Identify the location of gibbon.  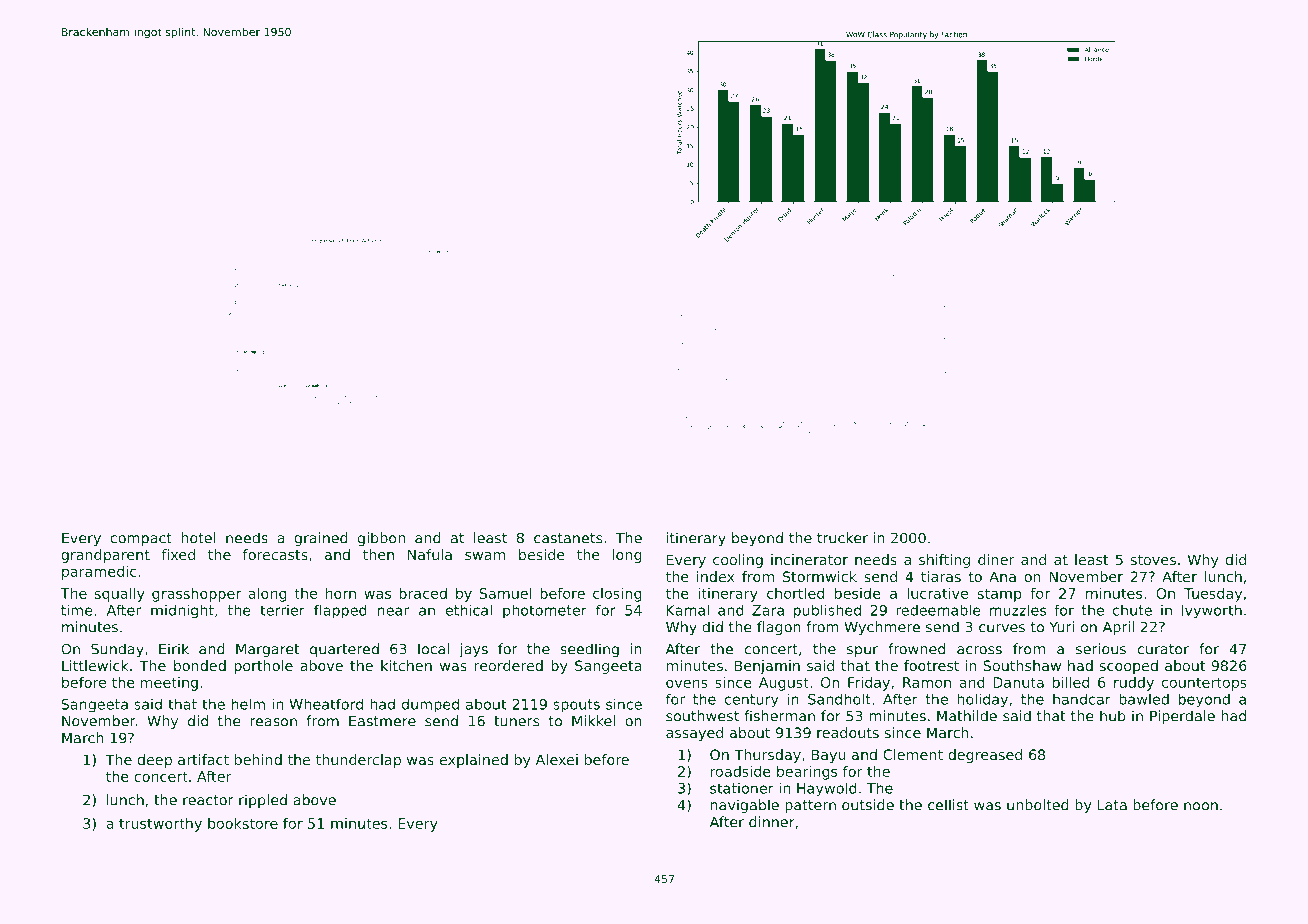
(381, 539).
